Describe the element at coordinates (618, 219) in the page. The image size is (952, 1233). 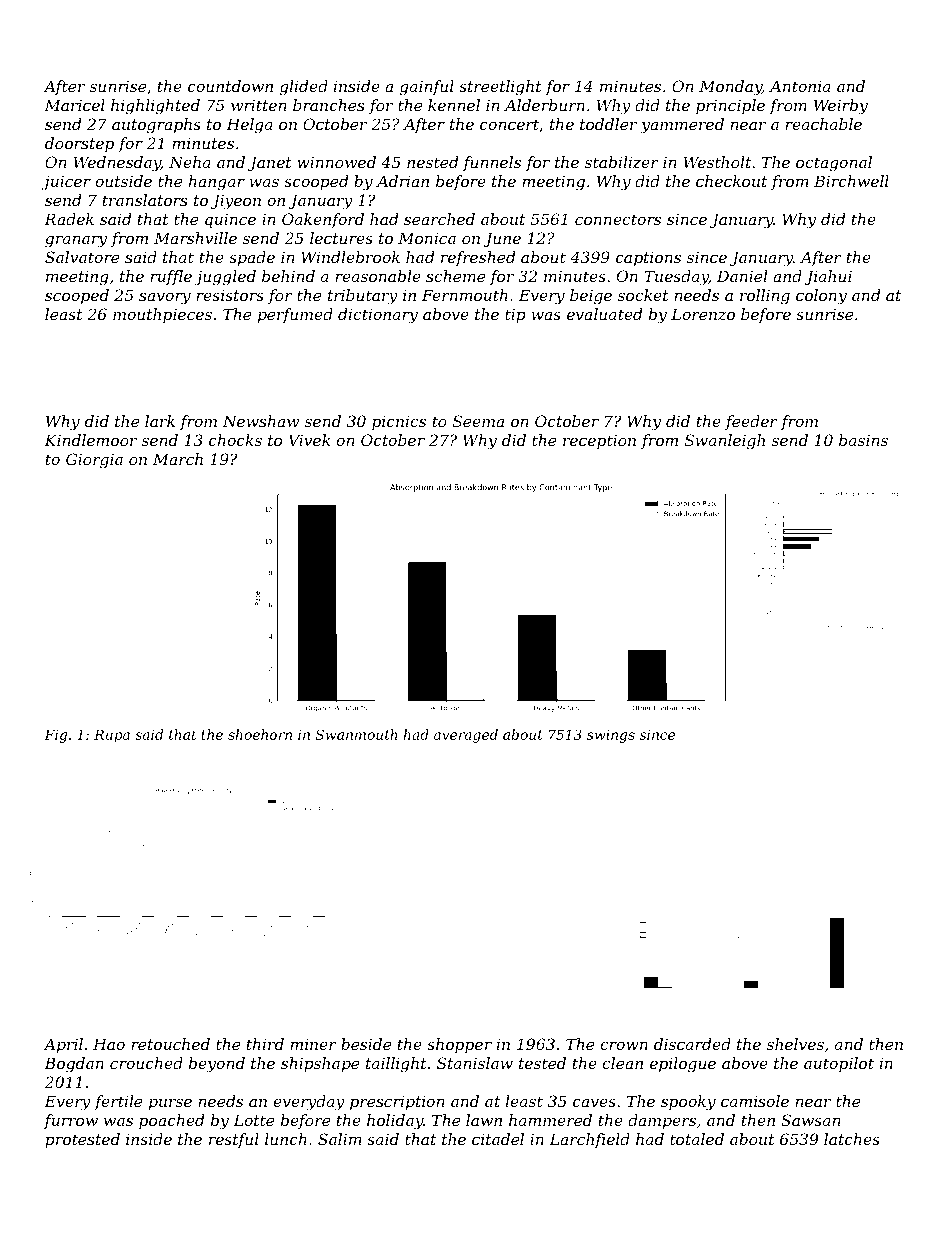
I see `connectors` at that location.
